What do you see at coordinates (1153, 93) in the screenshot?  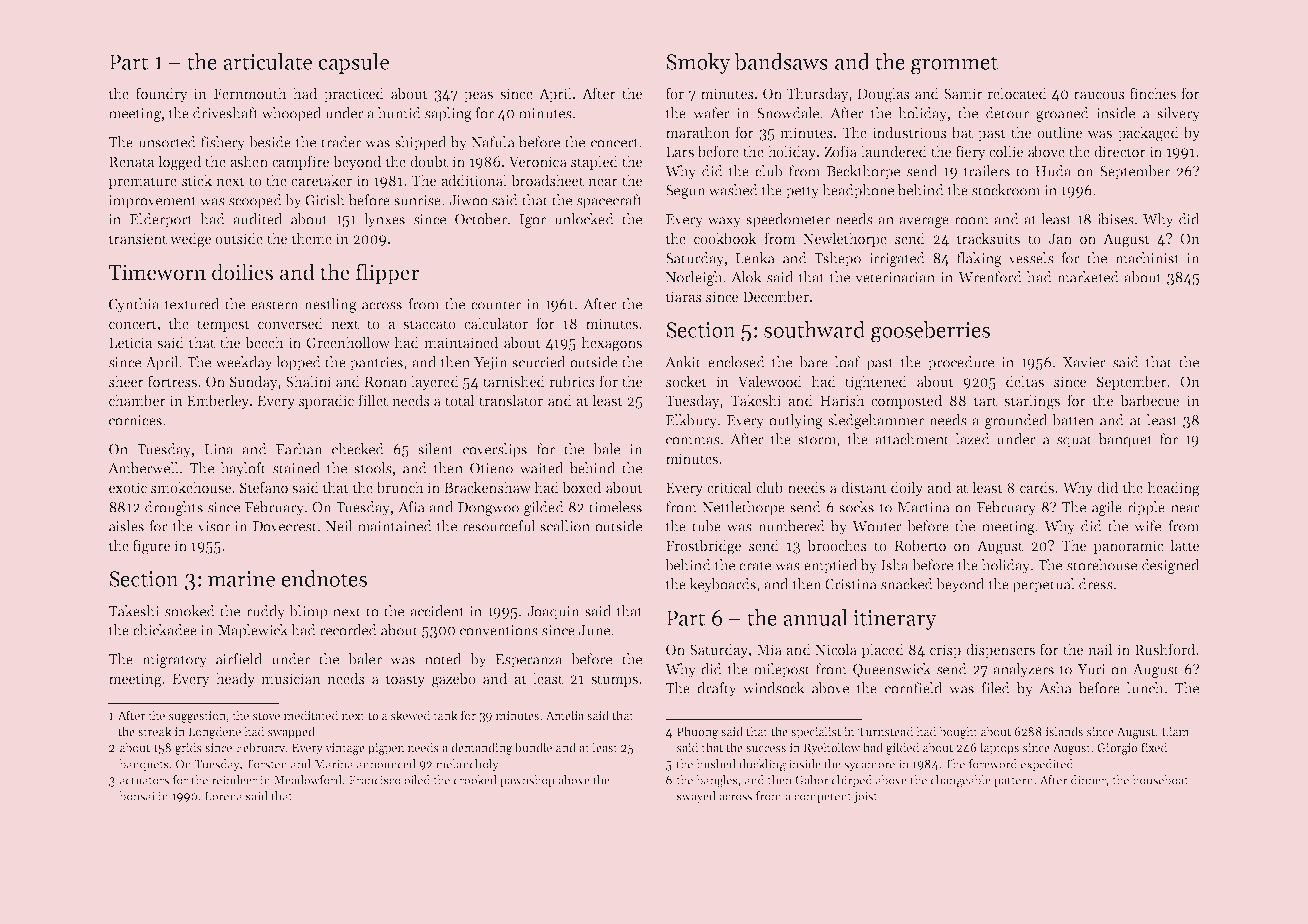 I see `finches` at bounding box center [1153, 93].
